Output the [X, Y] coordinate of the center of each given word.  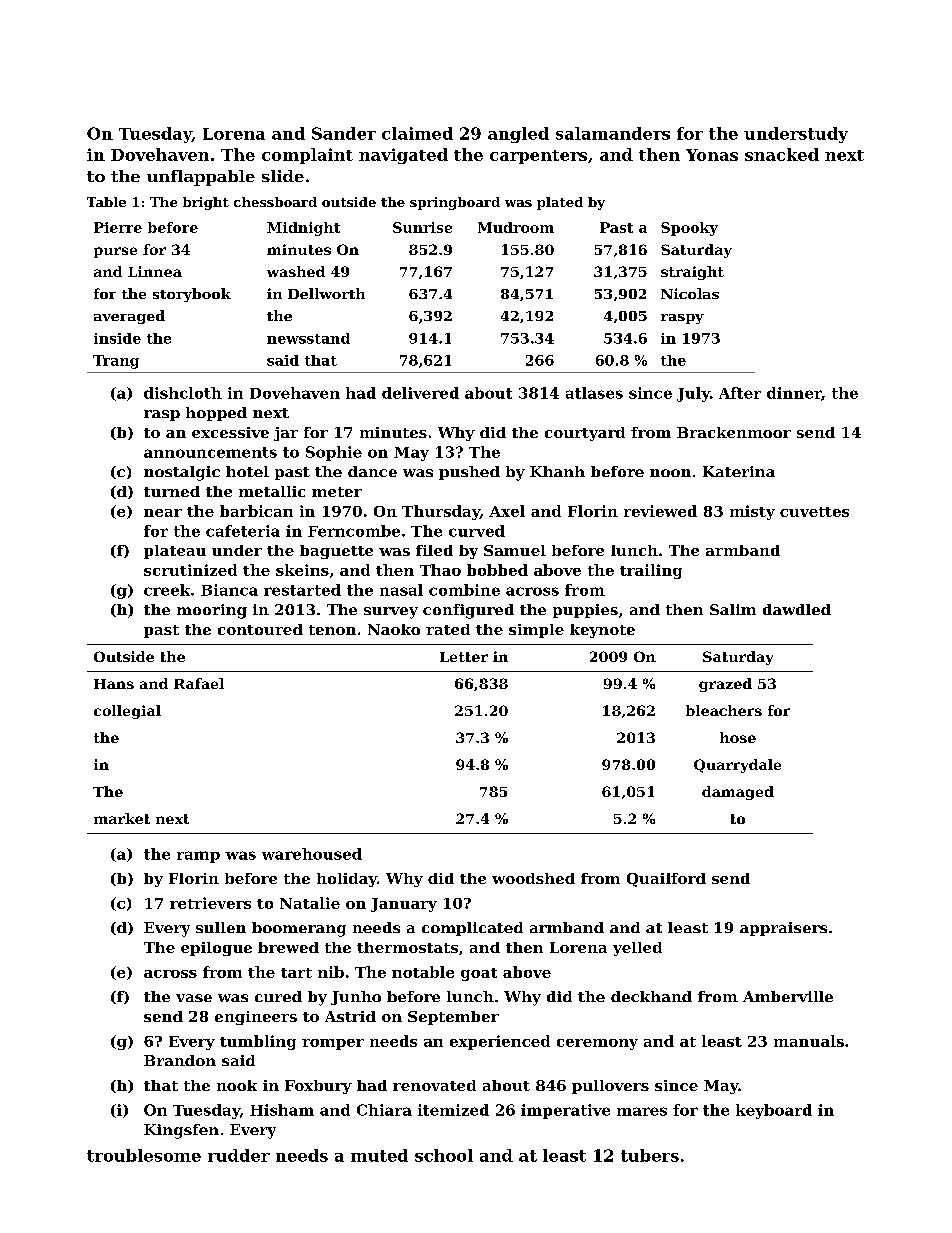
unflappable [201, 178]
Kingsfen [181, 1131]
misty [752, 512]
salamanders [613, 133]
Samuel [515, 550]
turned [172, 491]
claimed [417, 133]
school [444, 1155]
